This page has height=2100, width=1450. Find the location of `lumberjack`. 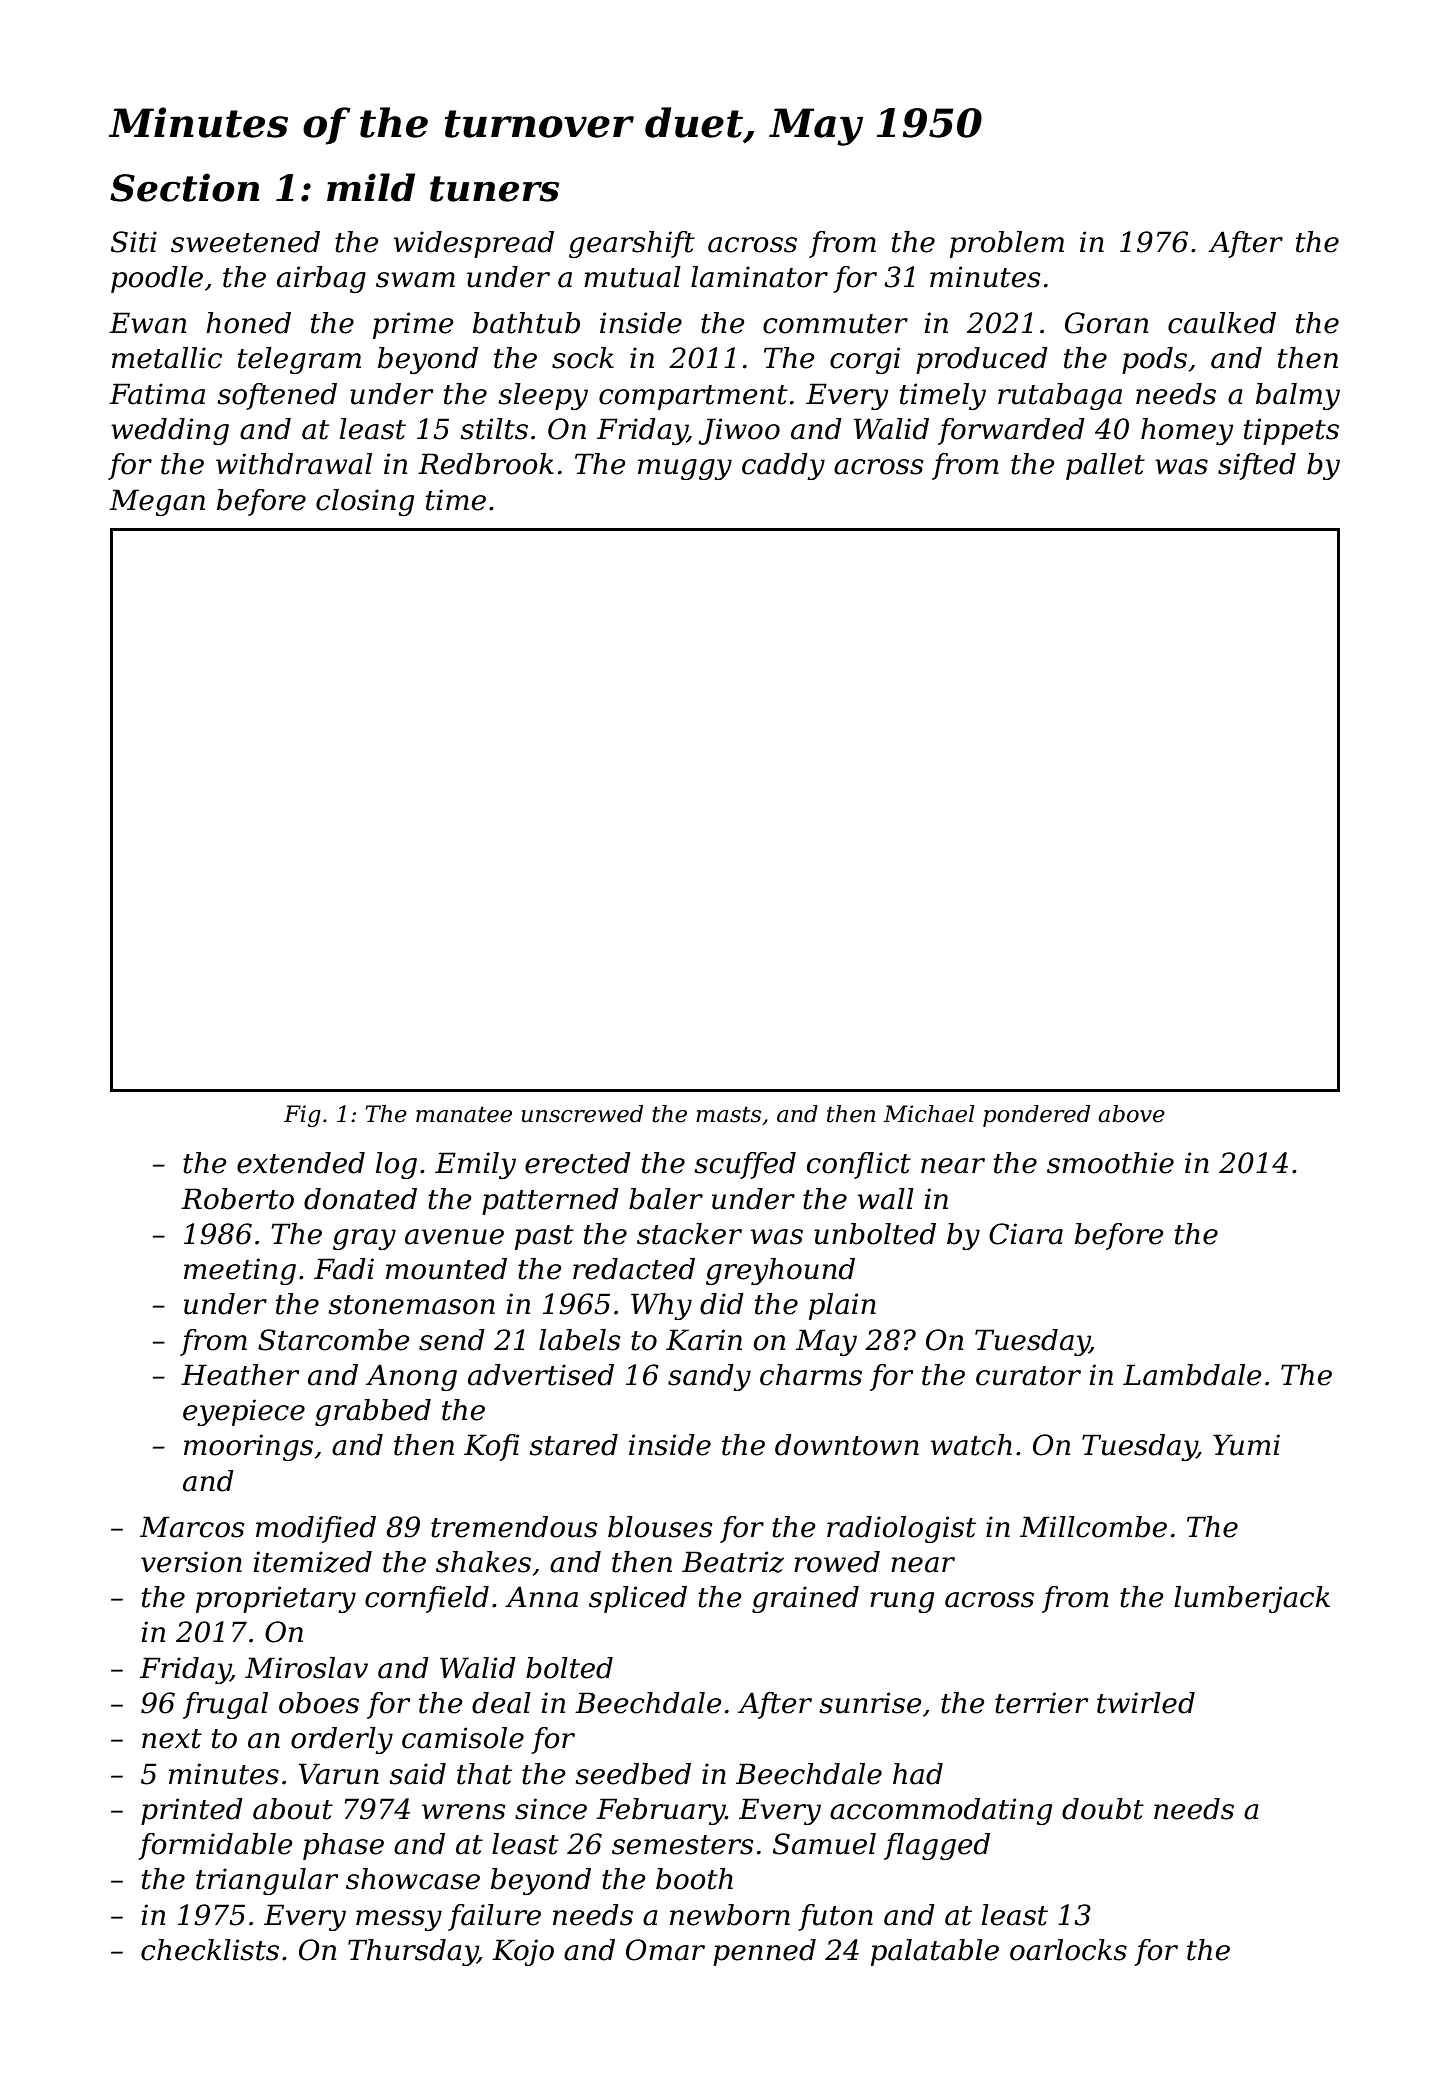

lumberjack is located at coordinates (1252, 1599).
